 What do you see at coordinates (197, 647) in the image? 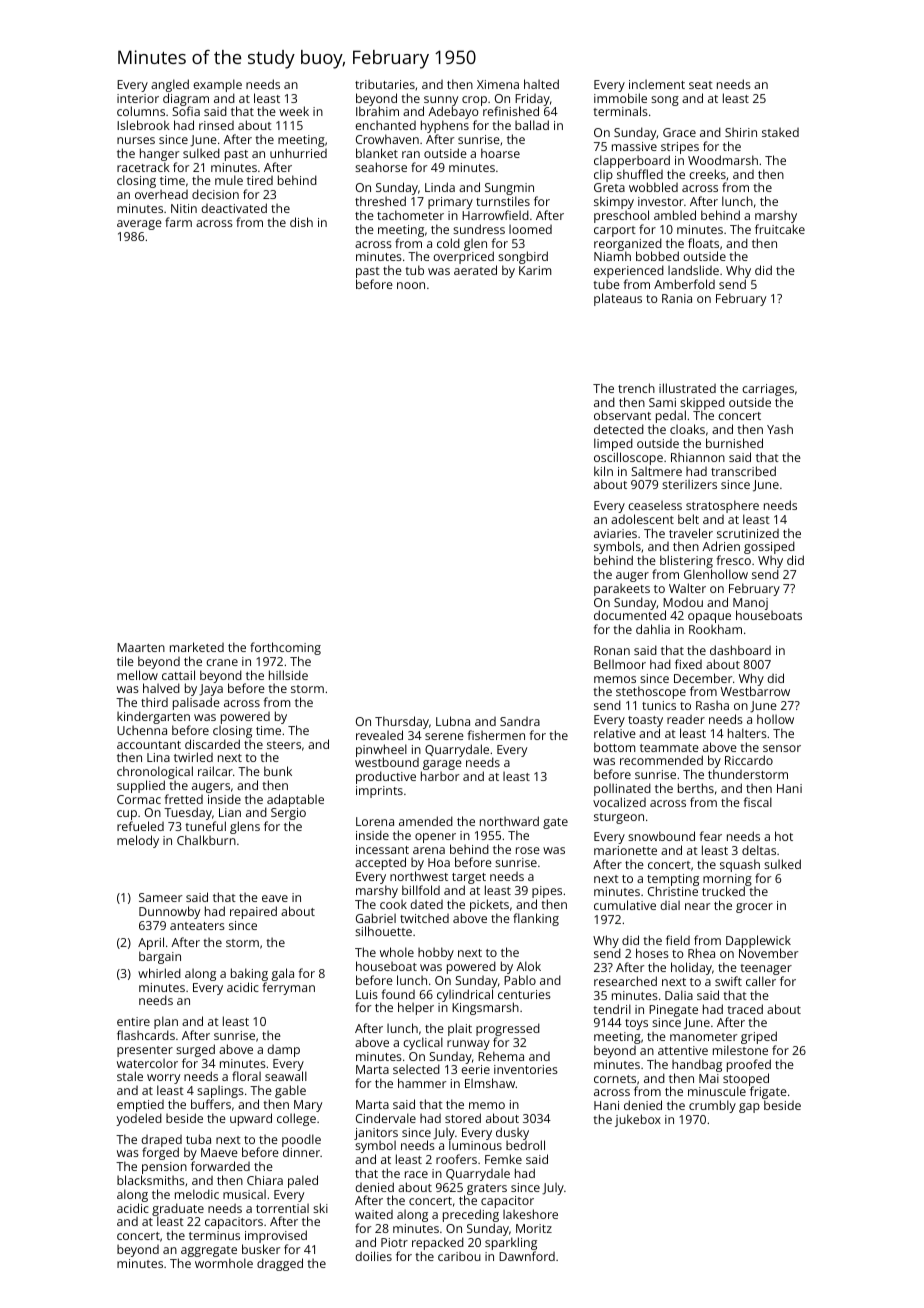
I see `marketed` at bounding box center [197, 647].
